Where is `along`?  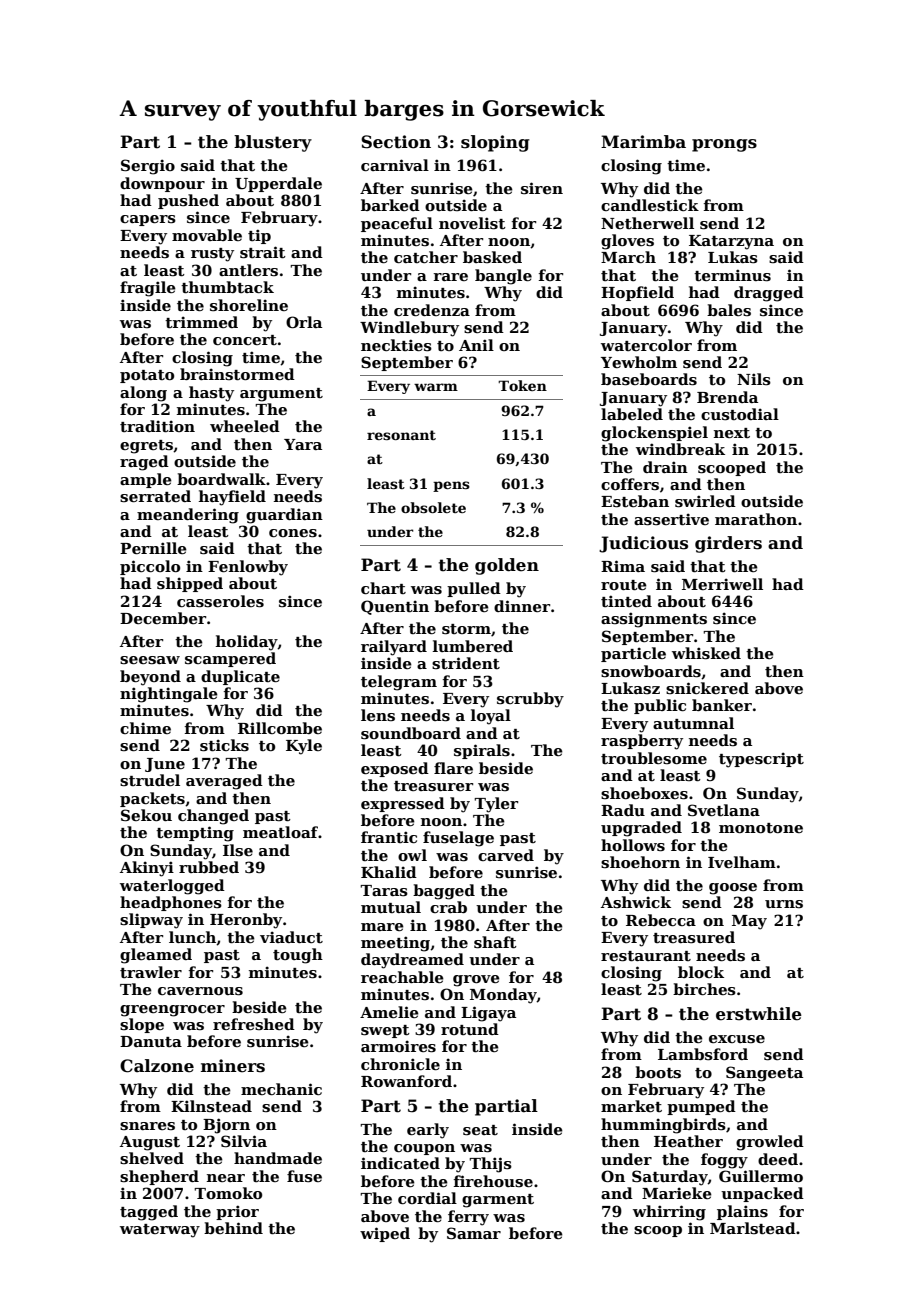 along is located at coordinates (143, 394).
